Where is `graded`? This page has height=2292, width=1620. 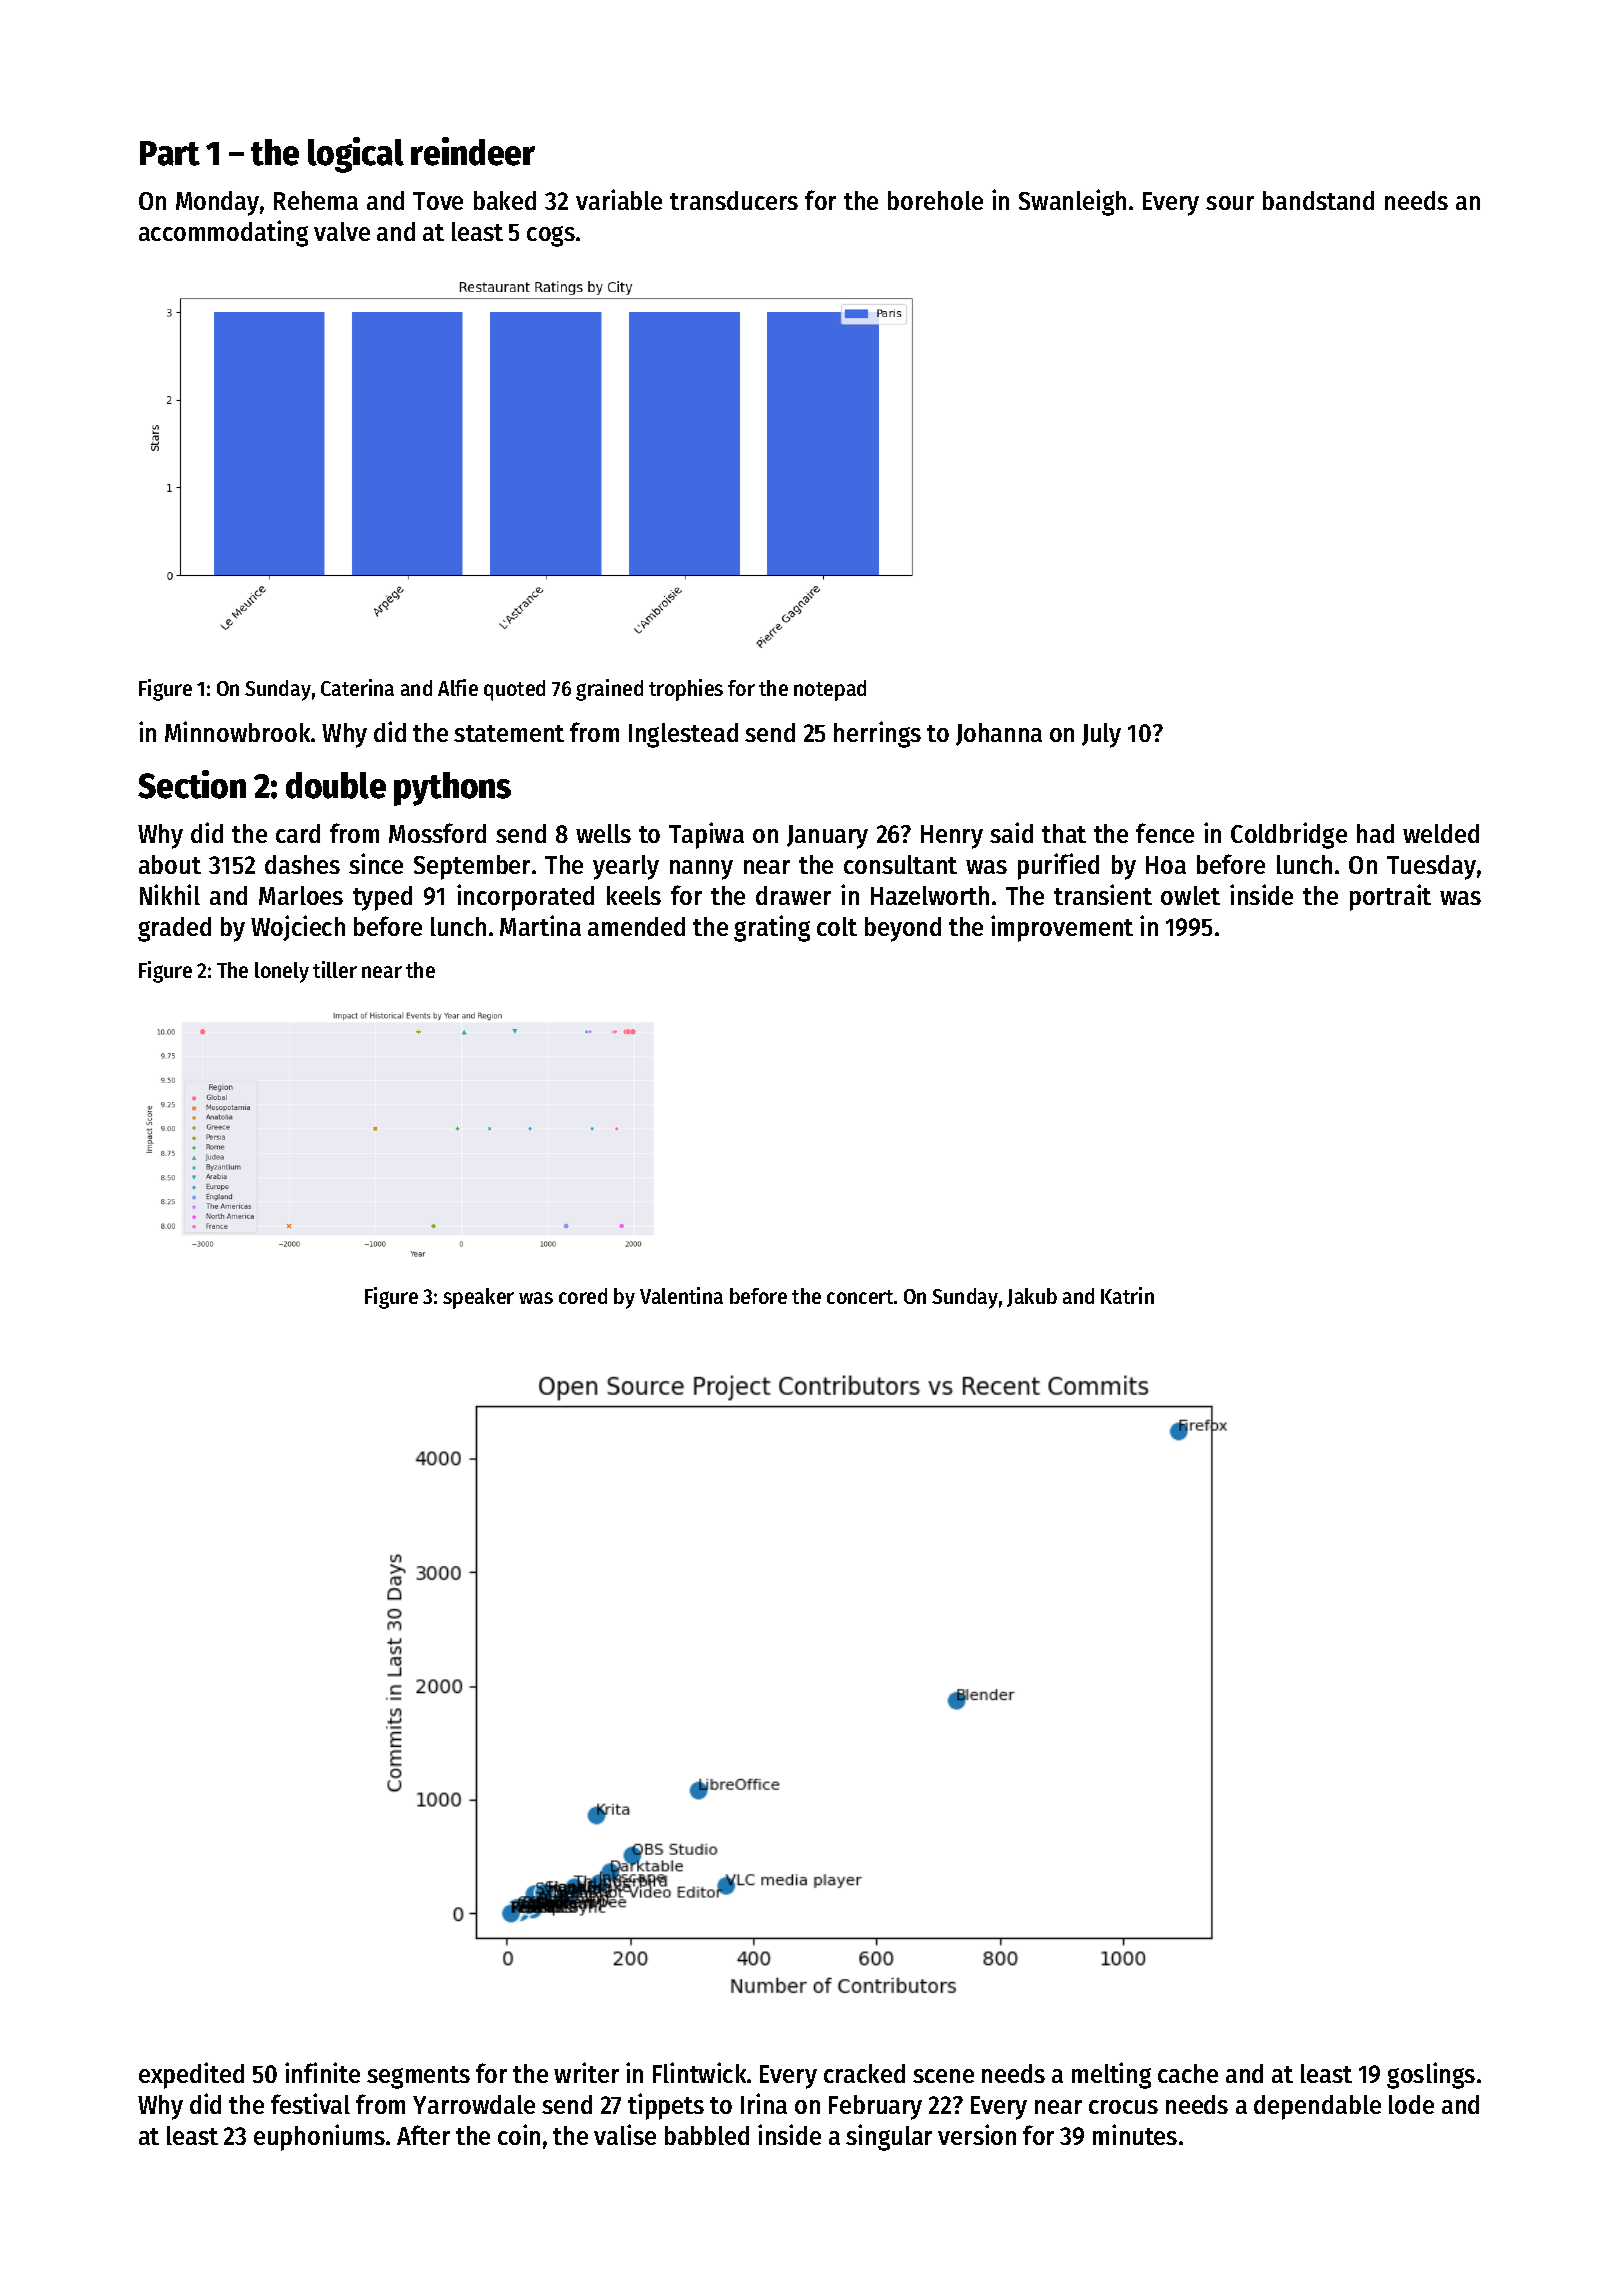
graded is located at coordinates (174, 929).
